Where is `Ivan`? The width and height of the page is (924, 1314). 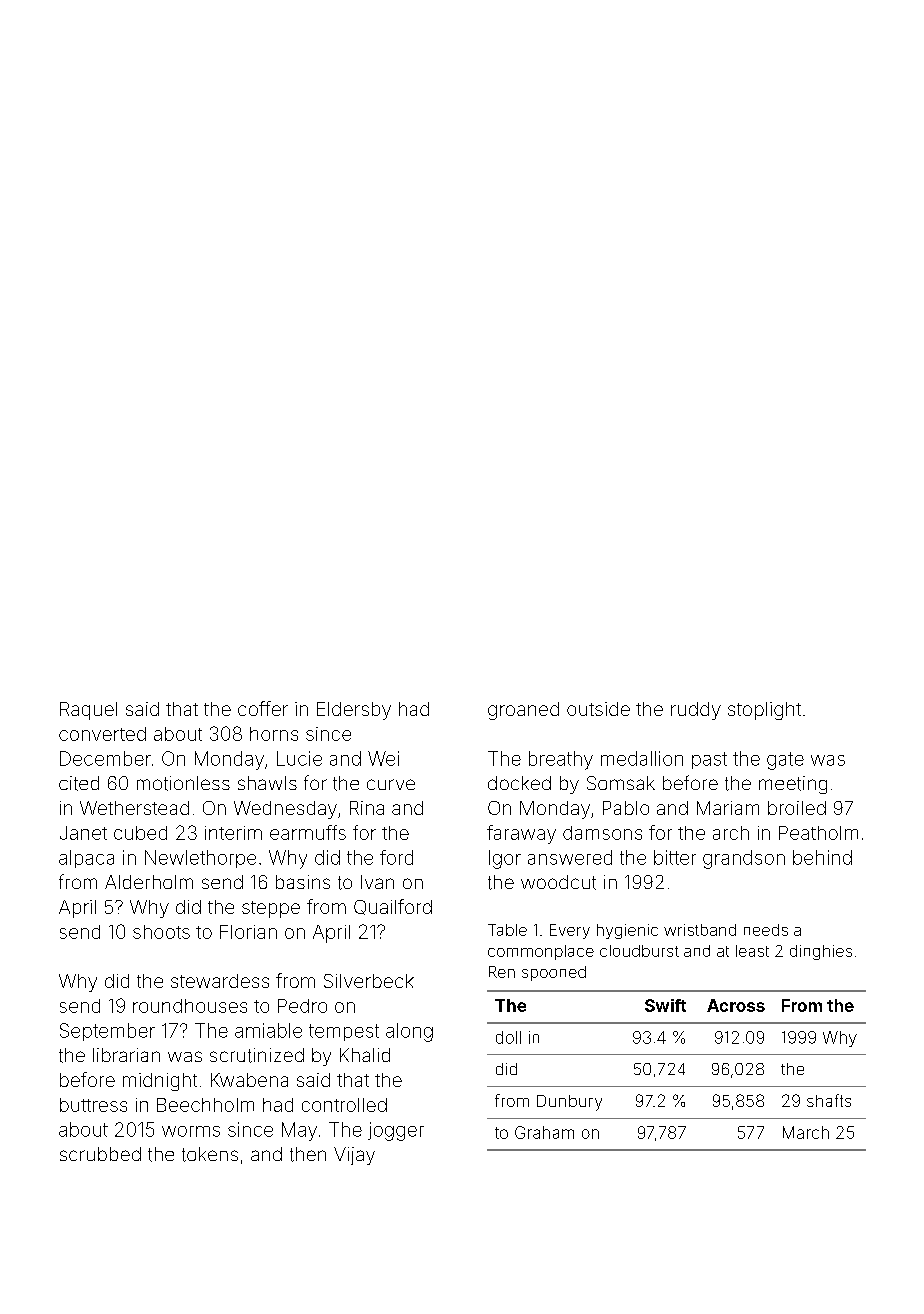 Ivan is located at coordinates (377, 882).
